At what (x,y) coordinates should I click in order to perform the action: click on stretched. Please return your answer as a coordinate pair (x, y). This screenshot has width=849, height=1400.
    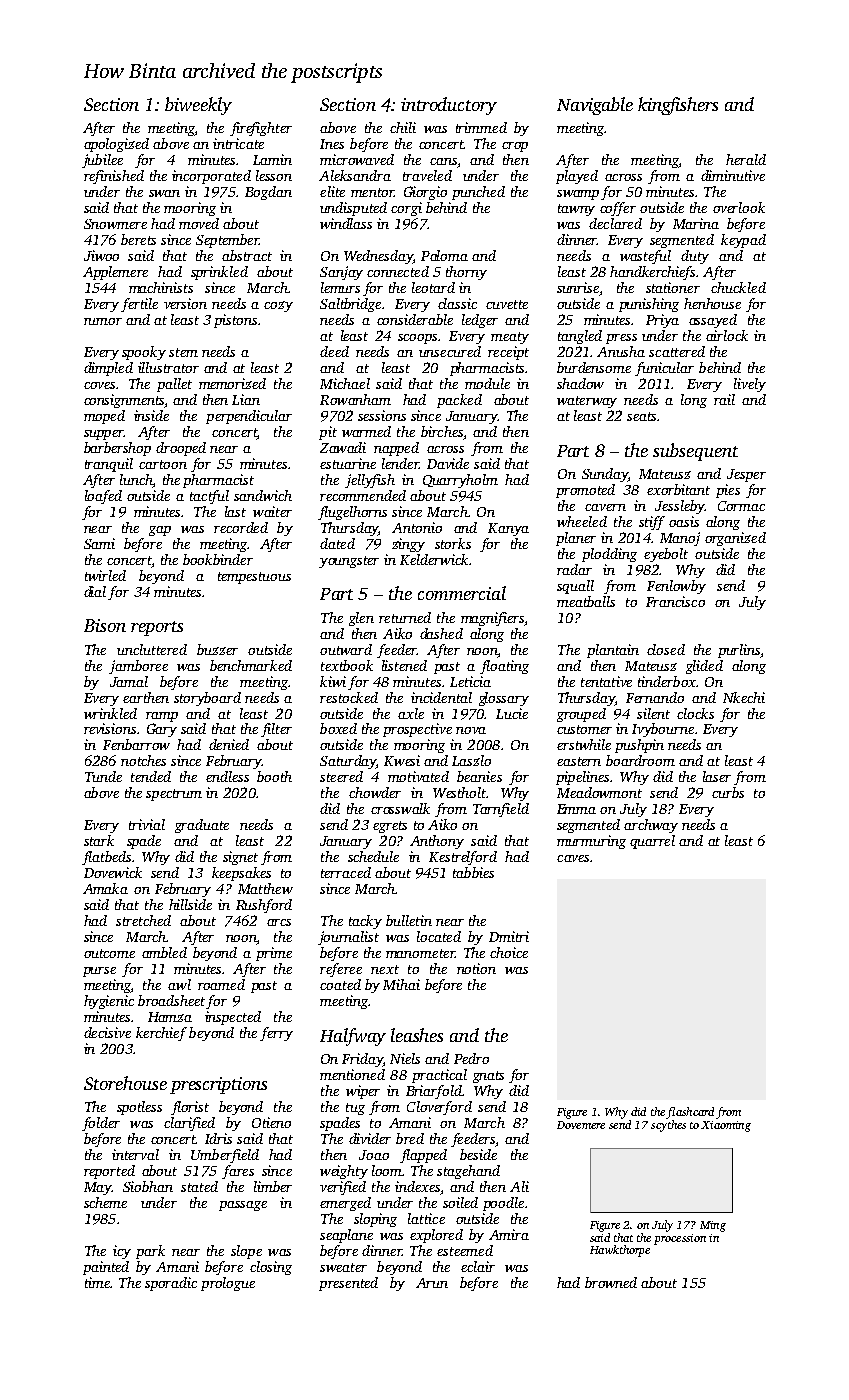
    Looking at the image, I should click on (143, 920).
